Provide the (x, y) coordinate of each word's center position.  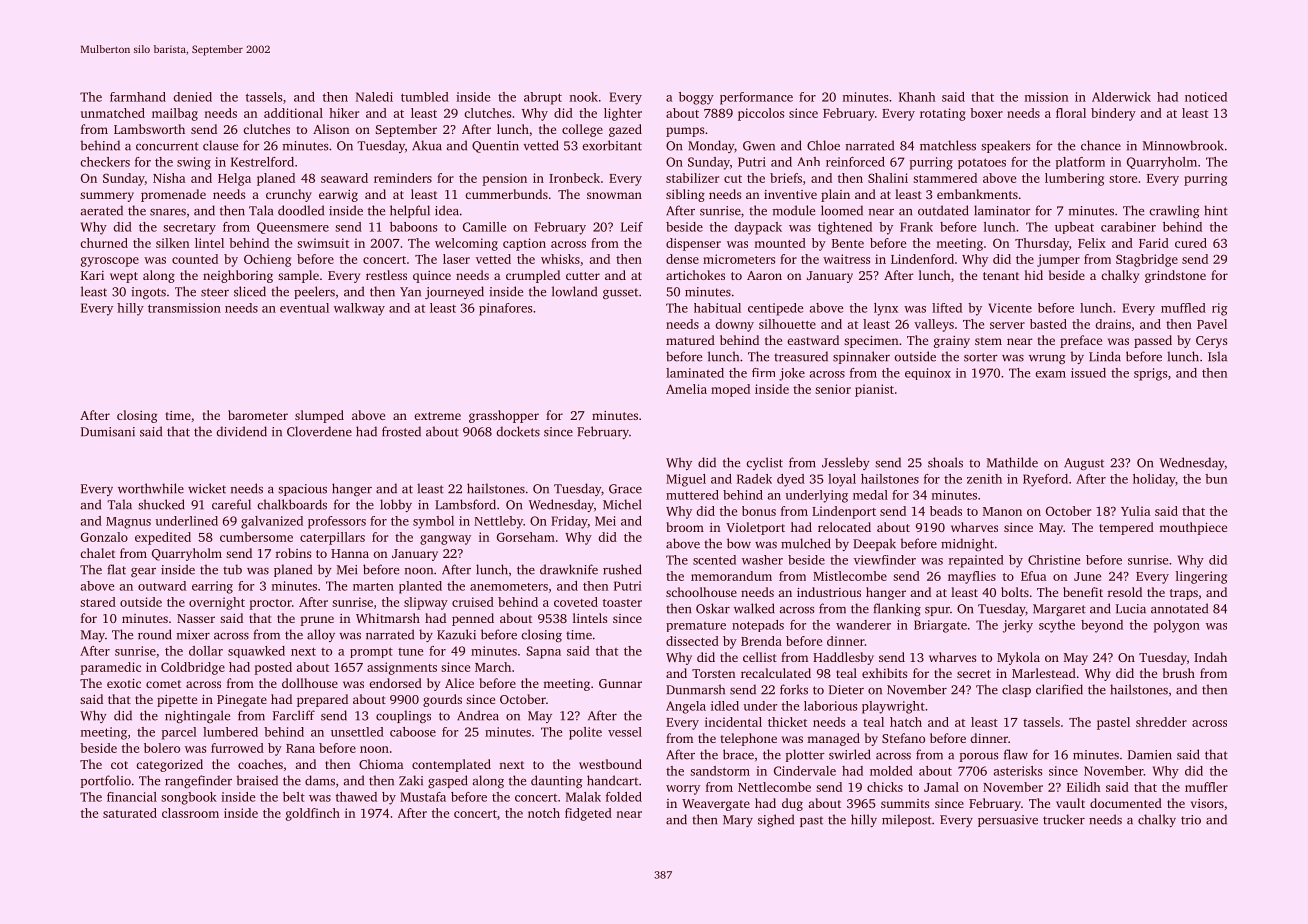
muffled (1183, 308)
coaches (260, 764)
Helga (234, 179)
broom (685, 527)
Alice (459, 683)
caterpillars (332, 538)
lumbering (1074, 179)
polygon (1177, 626)
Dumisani (108, 432)
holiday (1154, 480)
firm (763, 372)
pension (504, 179)
